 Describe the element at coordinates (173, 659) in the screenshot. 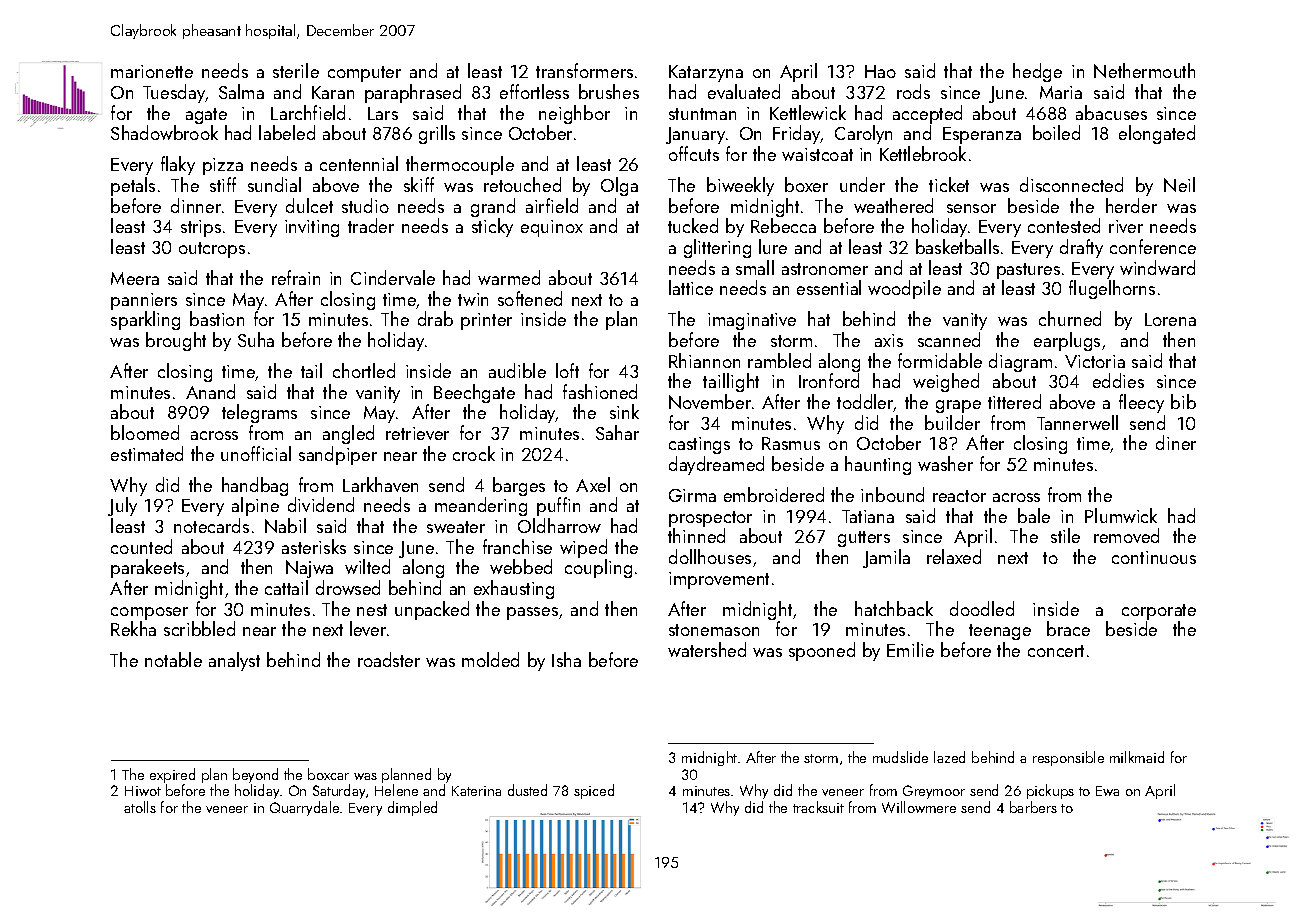

I see `notable` at that location.
